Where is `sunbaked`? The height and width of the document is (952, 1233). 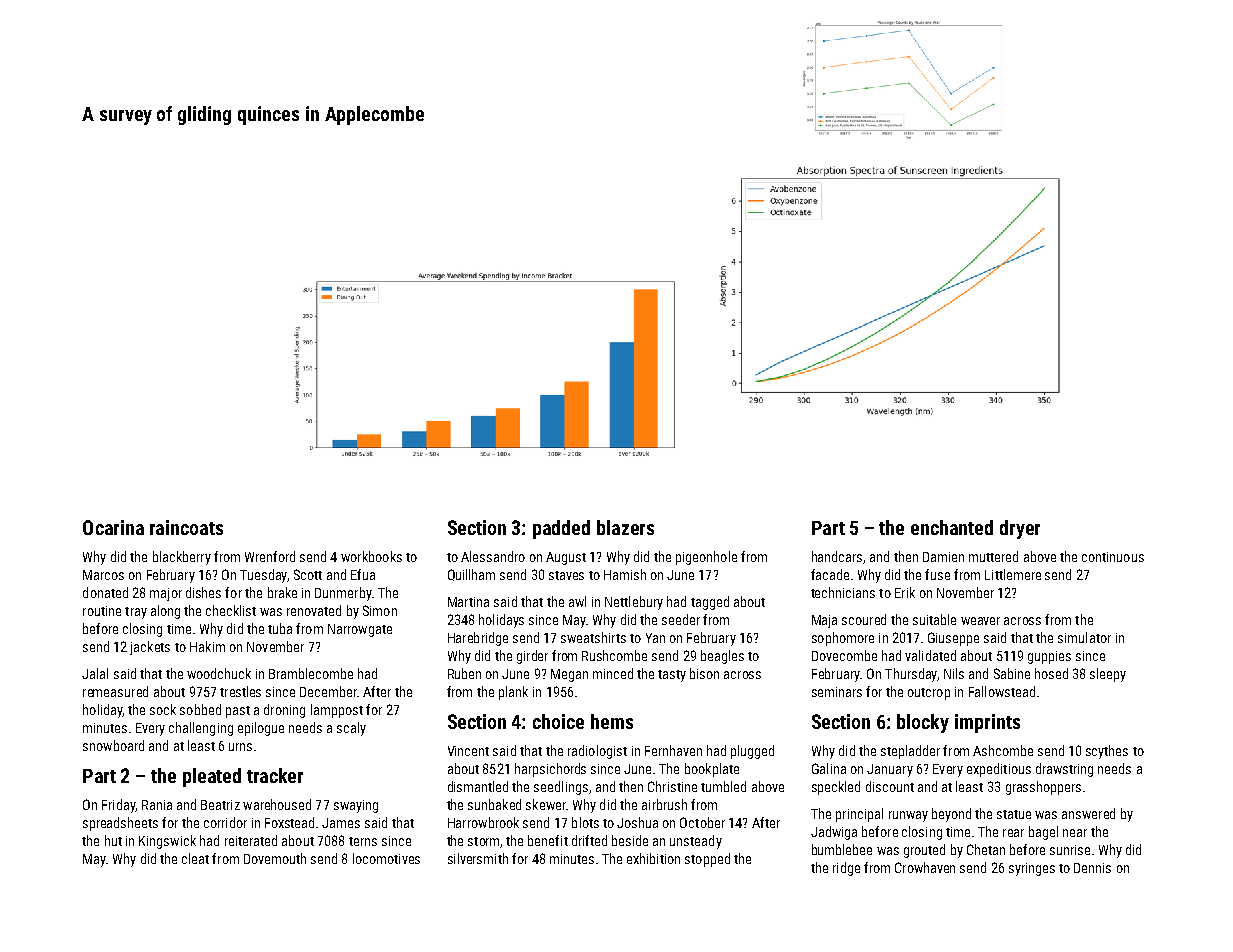 sunbaked is located at coordinates (494, 804).
